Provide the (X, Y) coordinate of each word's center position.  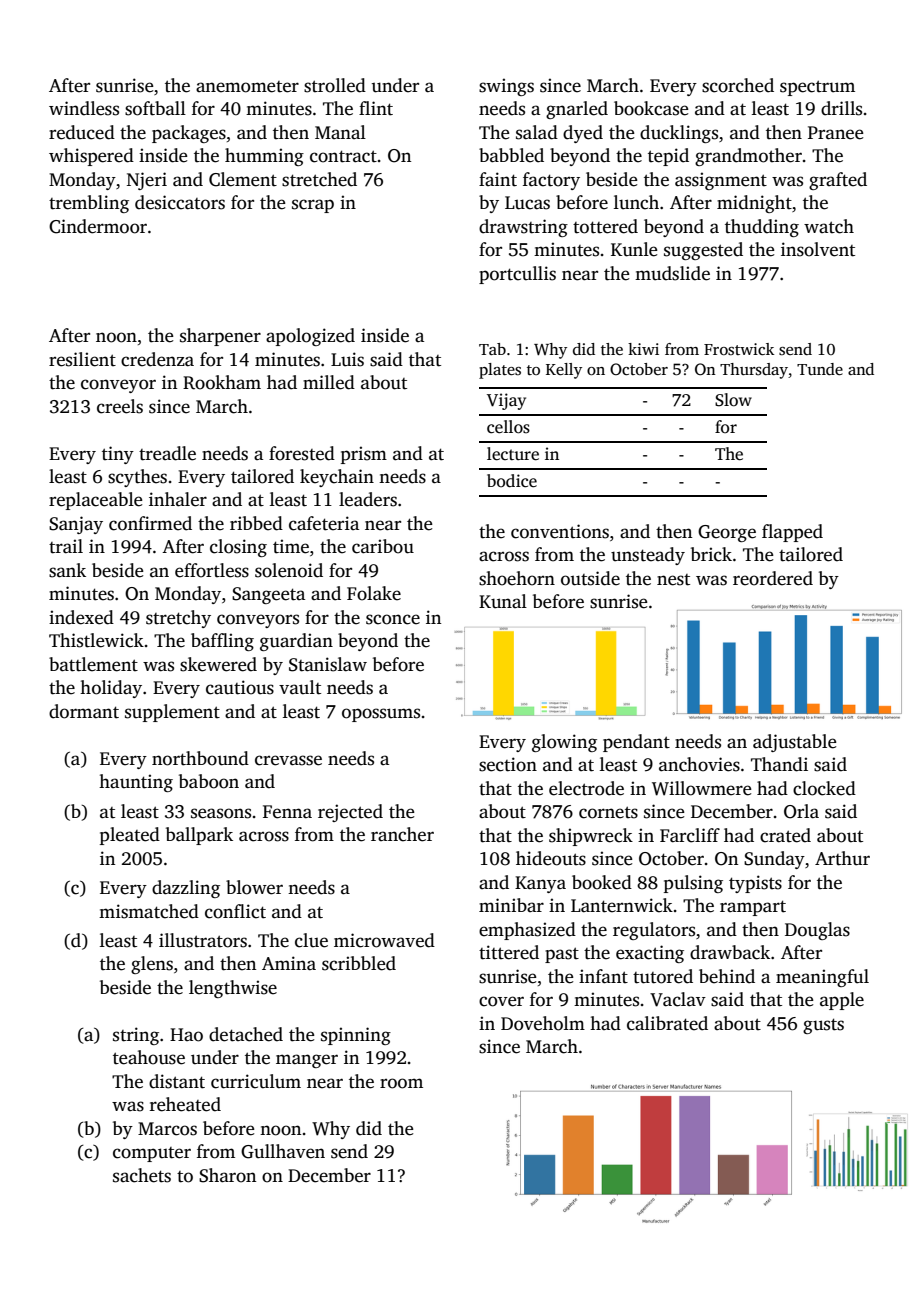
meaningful (822, 978)
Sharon (227, 1175)
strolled (335, 85)
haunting (136, 783)
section (508, 764)
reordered (773, 578)
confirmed (150, 523)
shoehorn (517, 578)
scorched (738, 85)
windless (84, 108)
